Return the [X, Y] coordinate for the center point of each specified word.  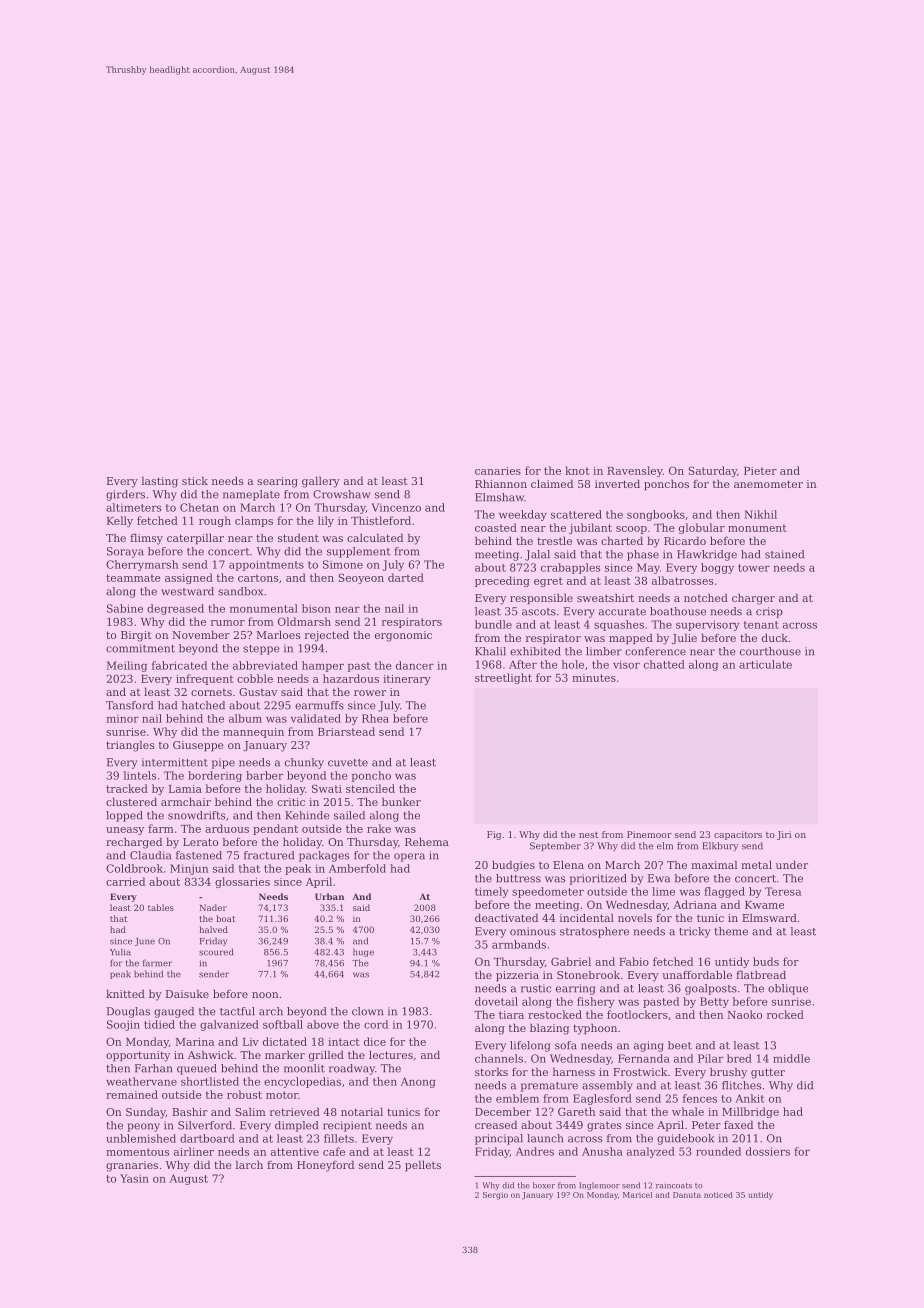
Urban [329, 896]
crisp [769, 612]
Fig [494, 835]
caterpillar [195, 539]
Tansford [129, 705]
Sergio [495, 1196]
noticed [718, 1195]
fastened [199, 855]
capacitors [738, 835]
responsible [541, 599]
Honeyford [325, 1166]
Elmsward [769, 917]
